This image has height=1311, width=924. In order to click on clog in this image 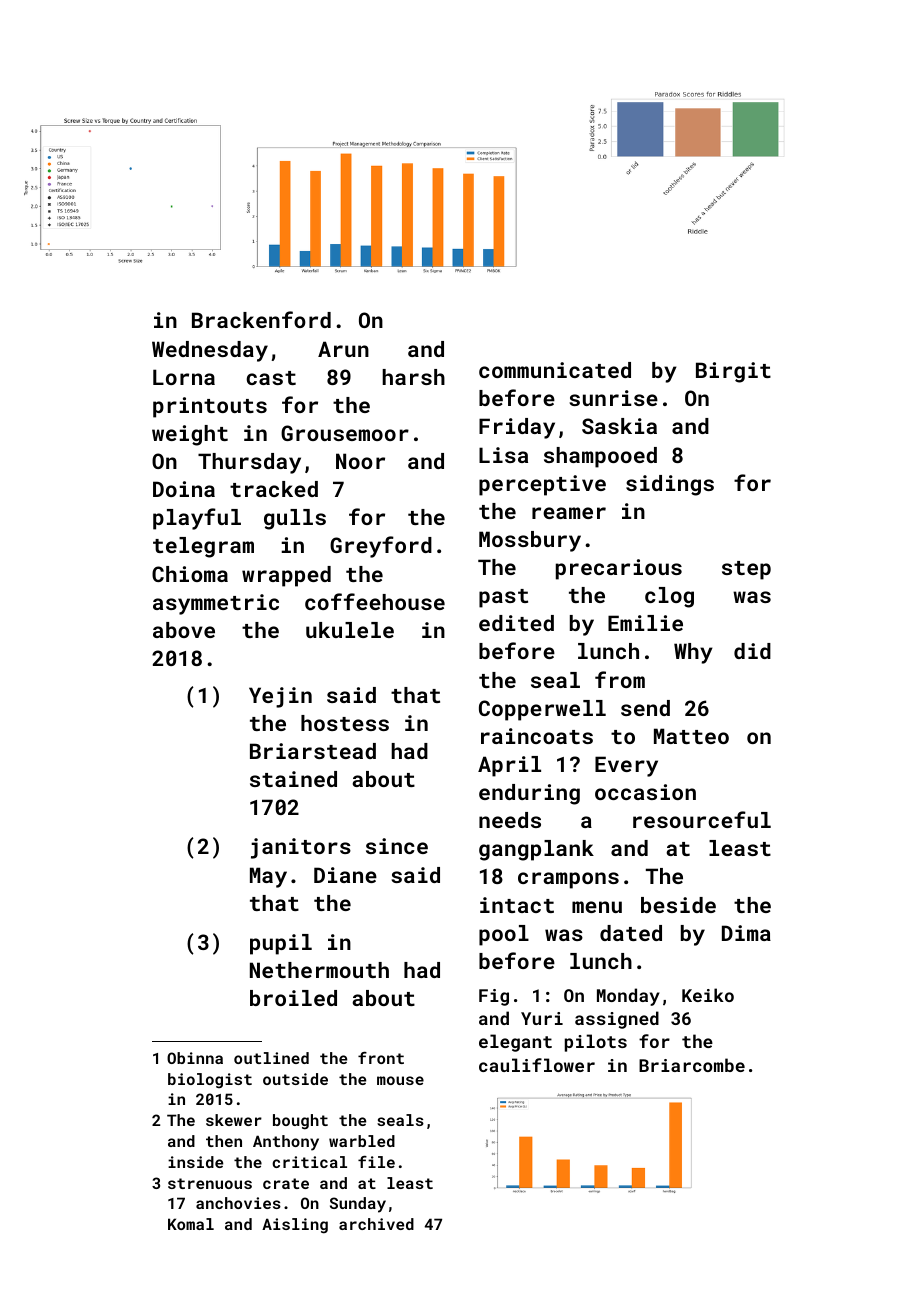, I will do `click(669, 597)`.
